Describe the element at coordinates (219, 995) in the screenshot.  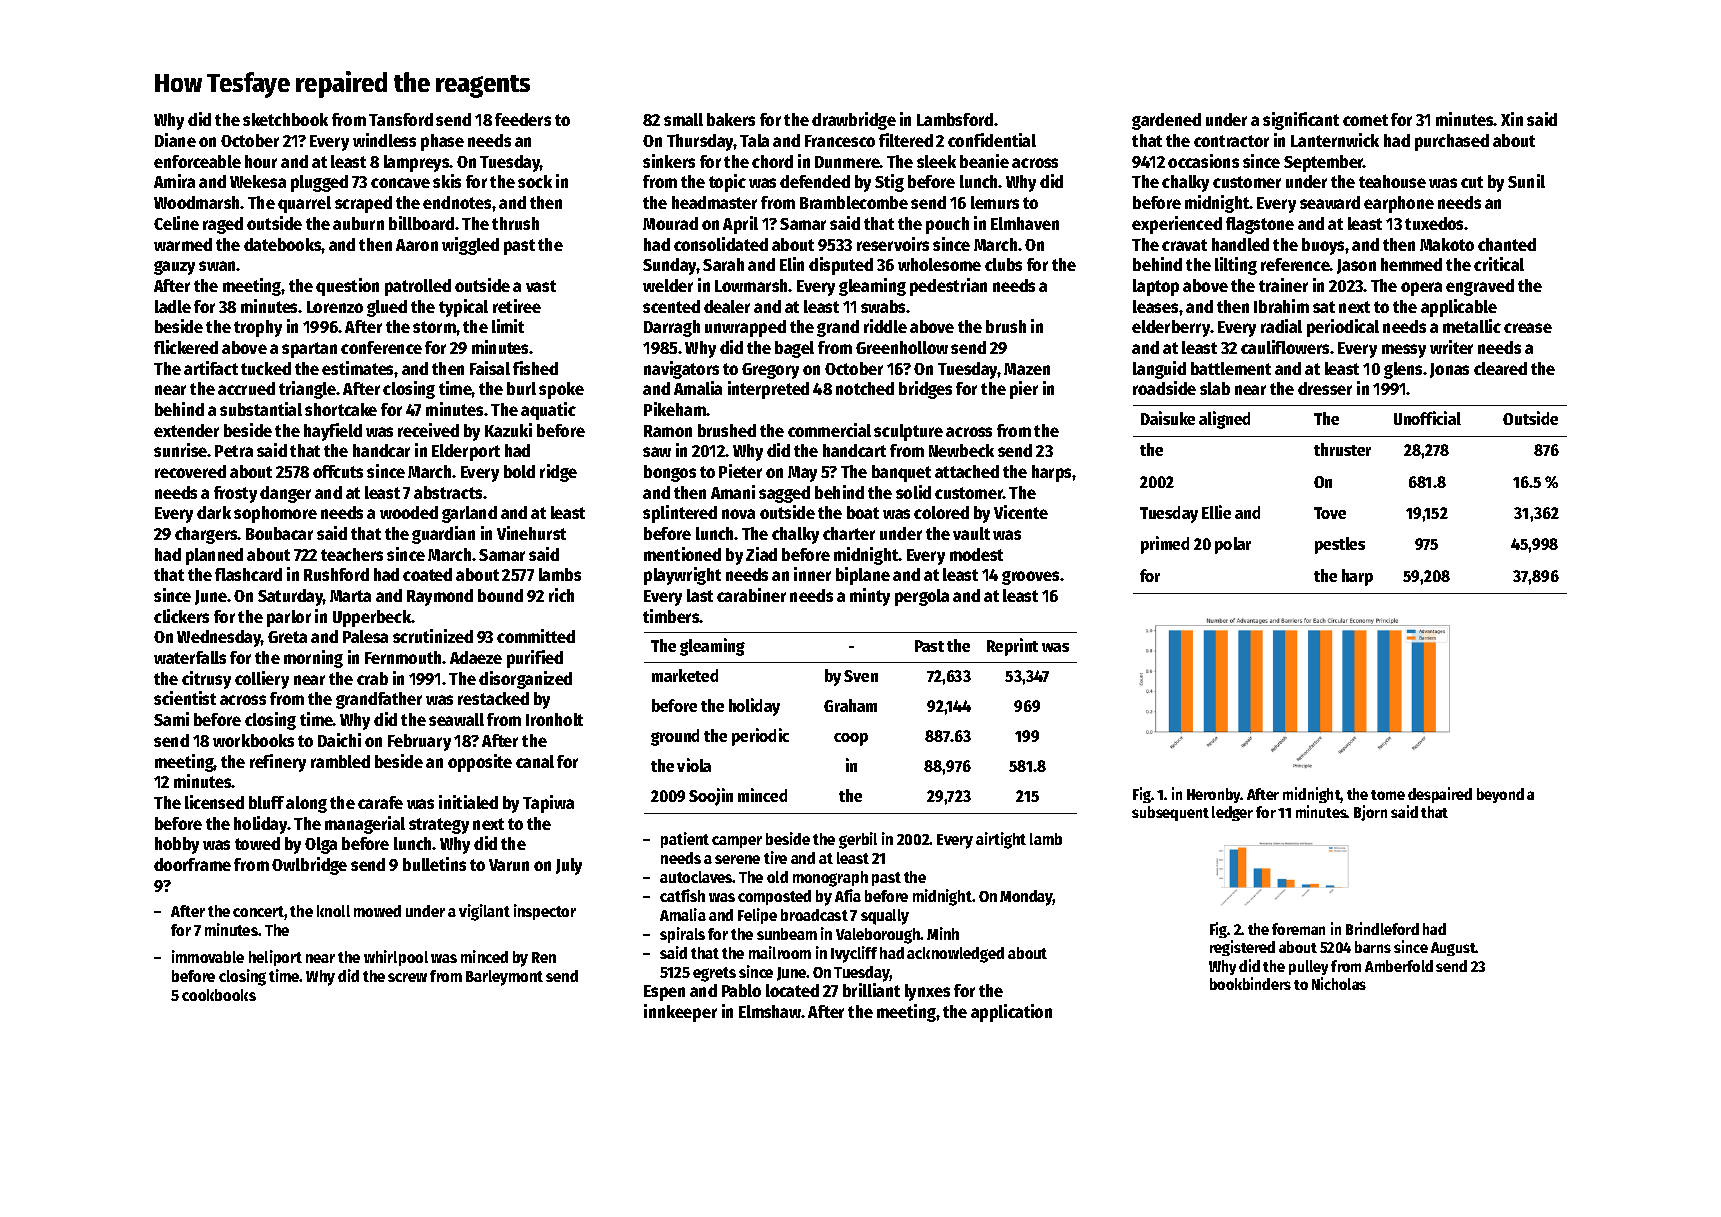
I see `cookbooks` at that location.
